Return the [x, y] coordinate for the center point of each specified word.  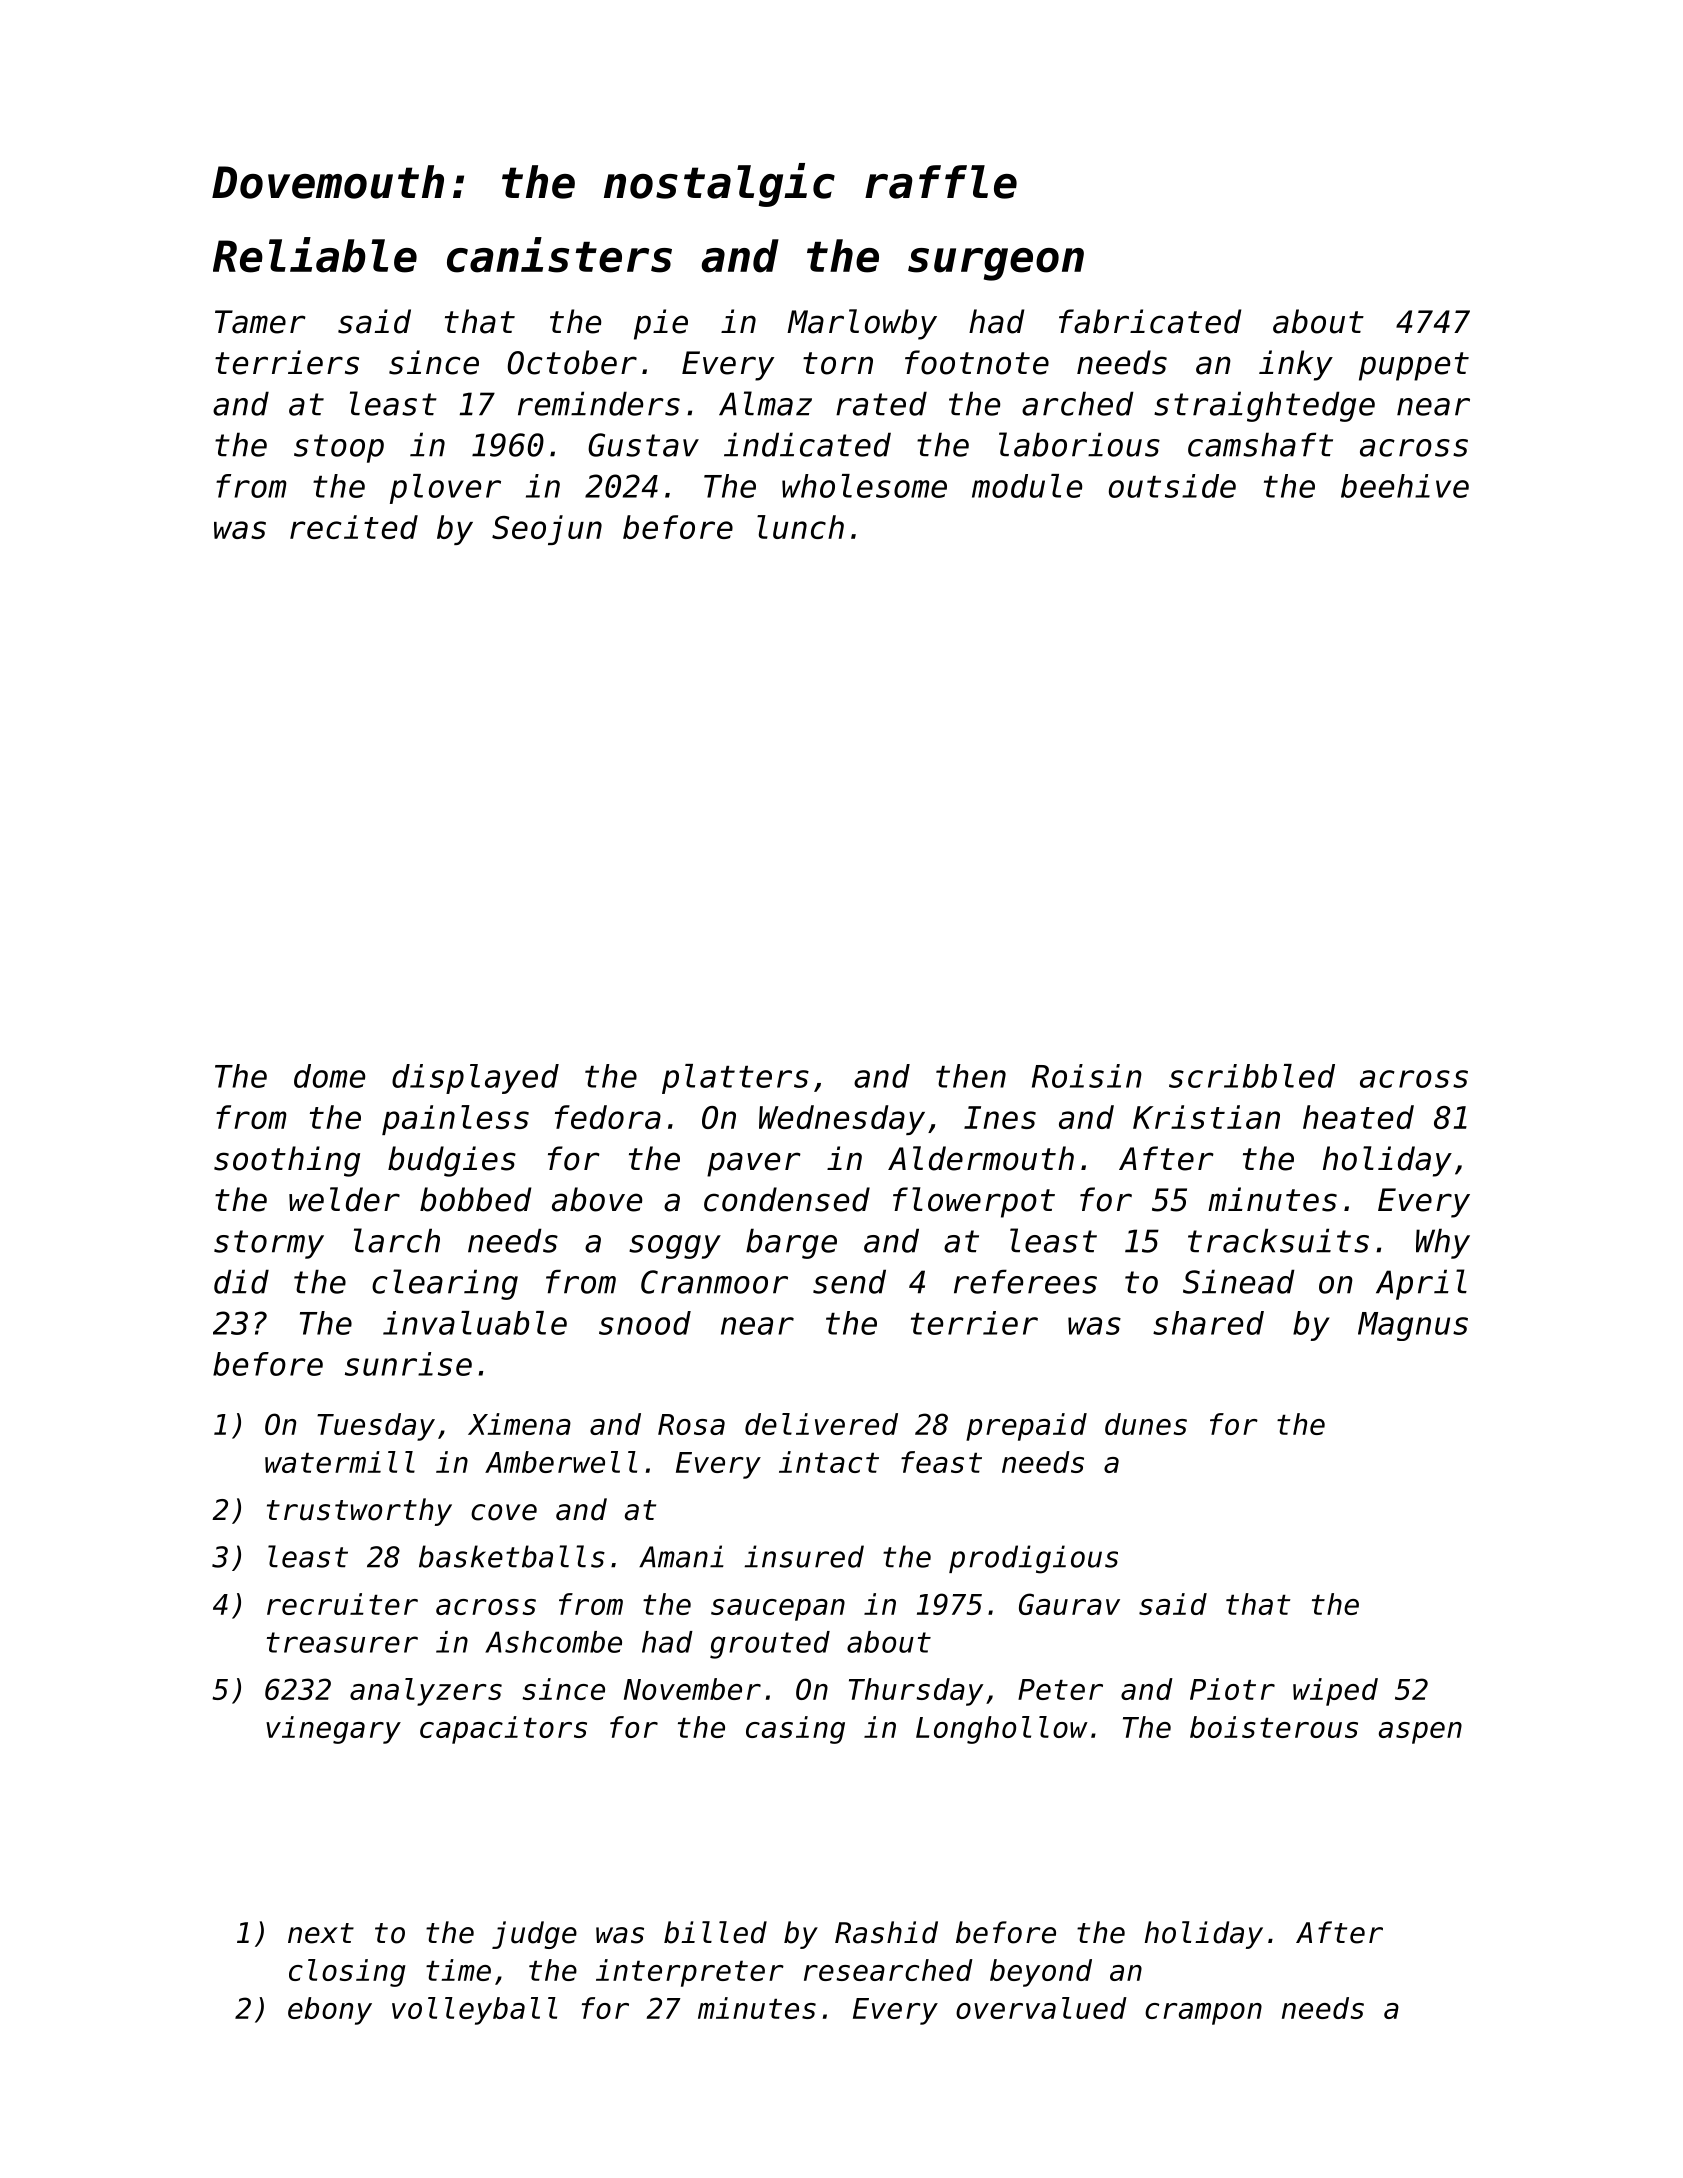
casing [795, 1730]
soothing [287, 1161]
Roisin [1087, 1076]
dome [329, 1076]
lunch [800, 527]
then [971, 1076]
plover [445, 489]
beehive [1405, 486]
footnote [977, 362]
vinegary [333, 1730]
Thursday [916, 1692]
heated [1358, 1117]
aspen [1420, 1733]
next [321, 1933]
